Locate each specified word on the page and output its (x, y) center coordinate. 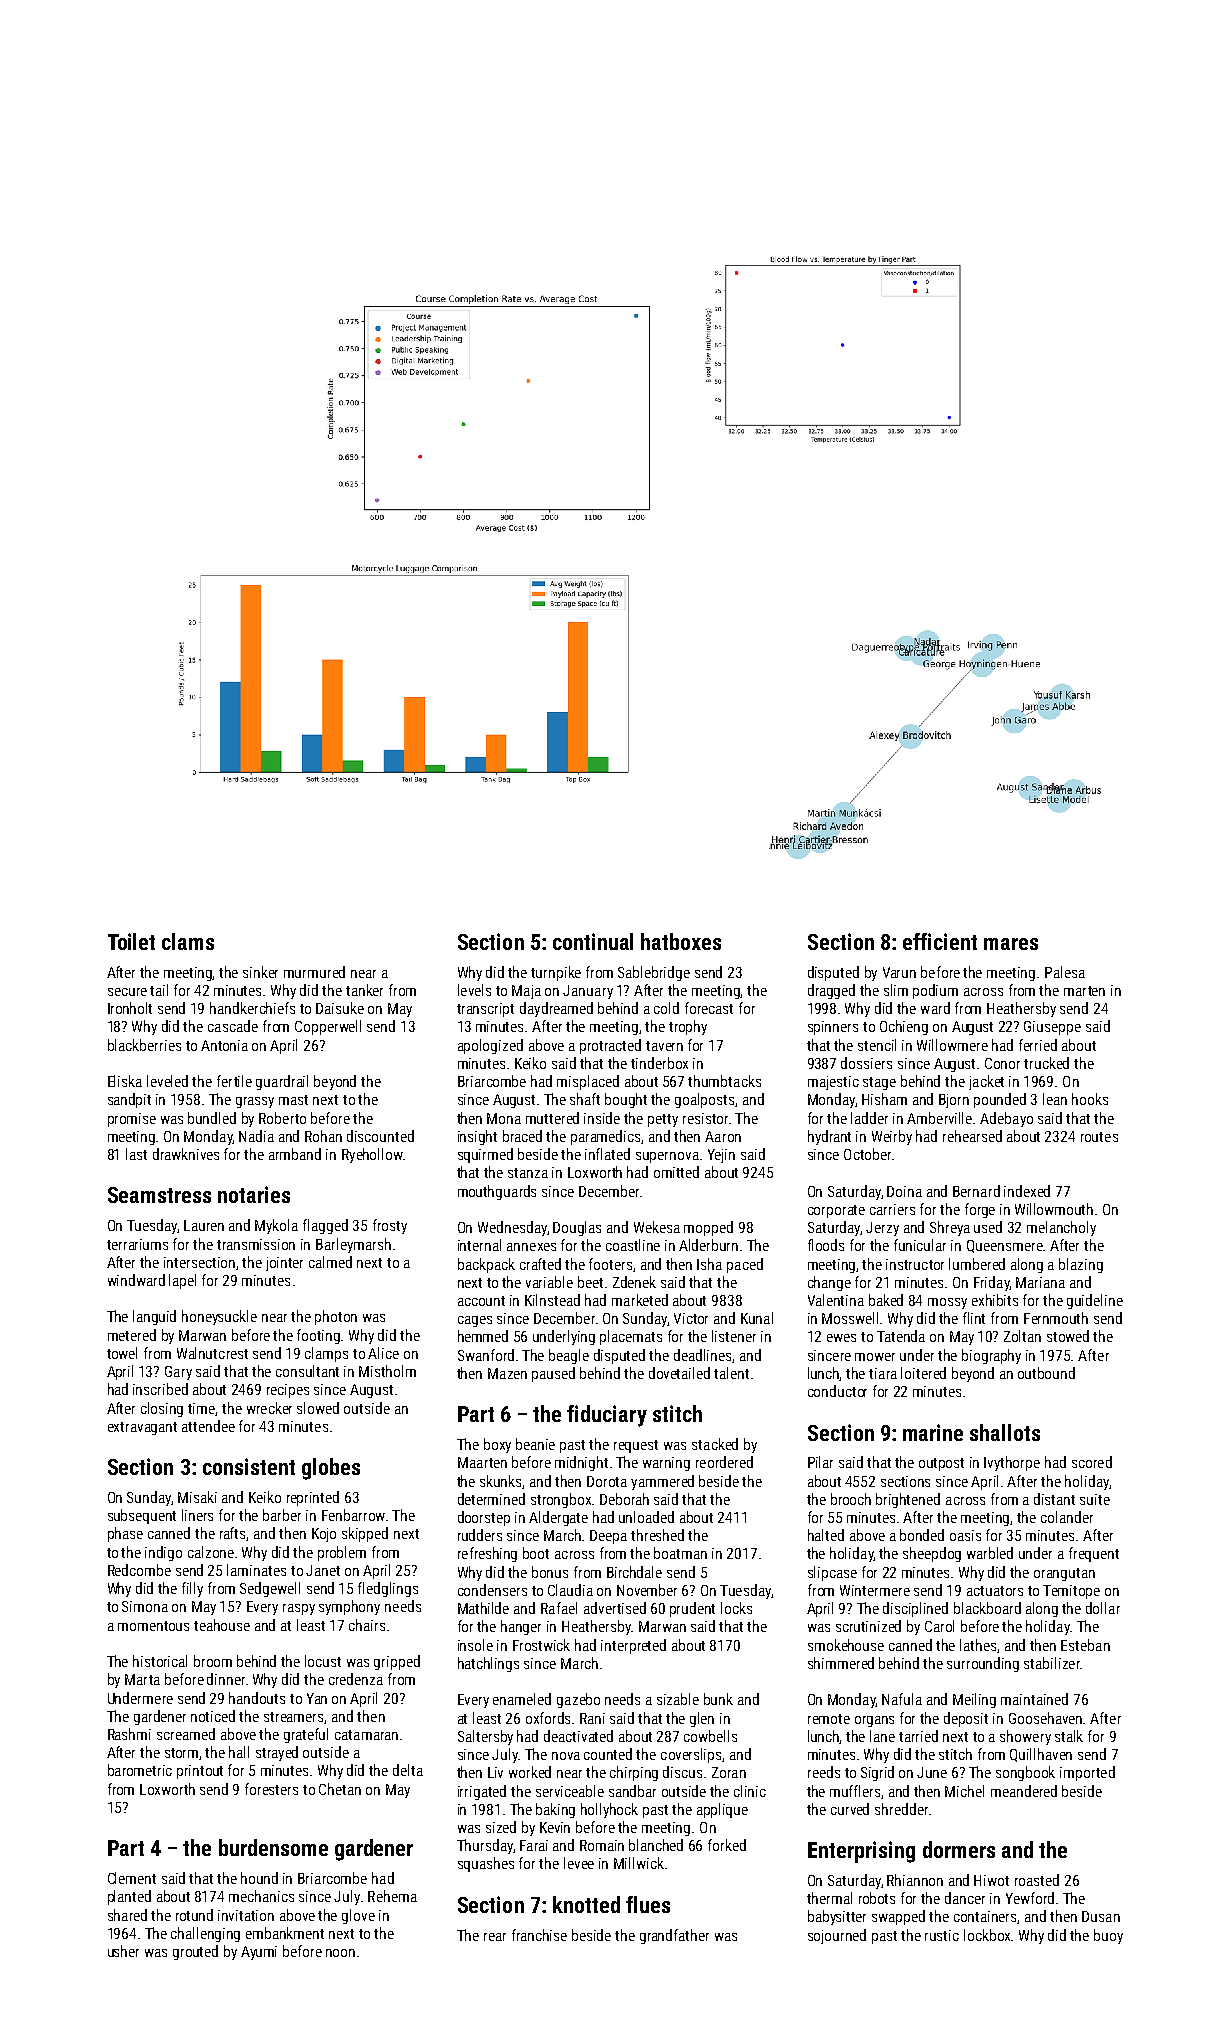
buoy (1108, 1936)
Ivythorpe (1012, 1463)
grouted (195, 1952)
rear (495, 1937)
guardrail (282, 1082)
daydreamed (556, 1009)
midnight (581, 1463)
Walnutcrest (212, 1353)
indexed (1027, 1191)
